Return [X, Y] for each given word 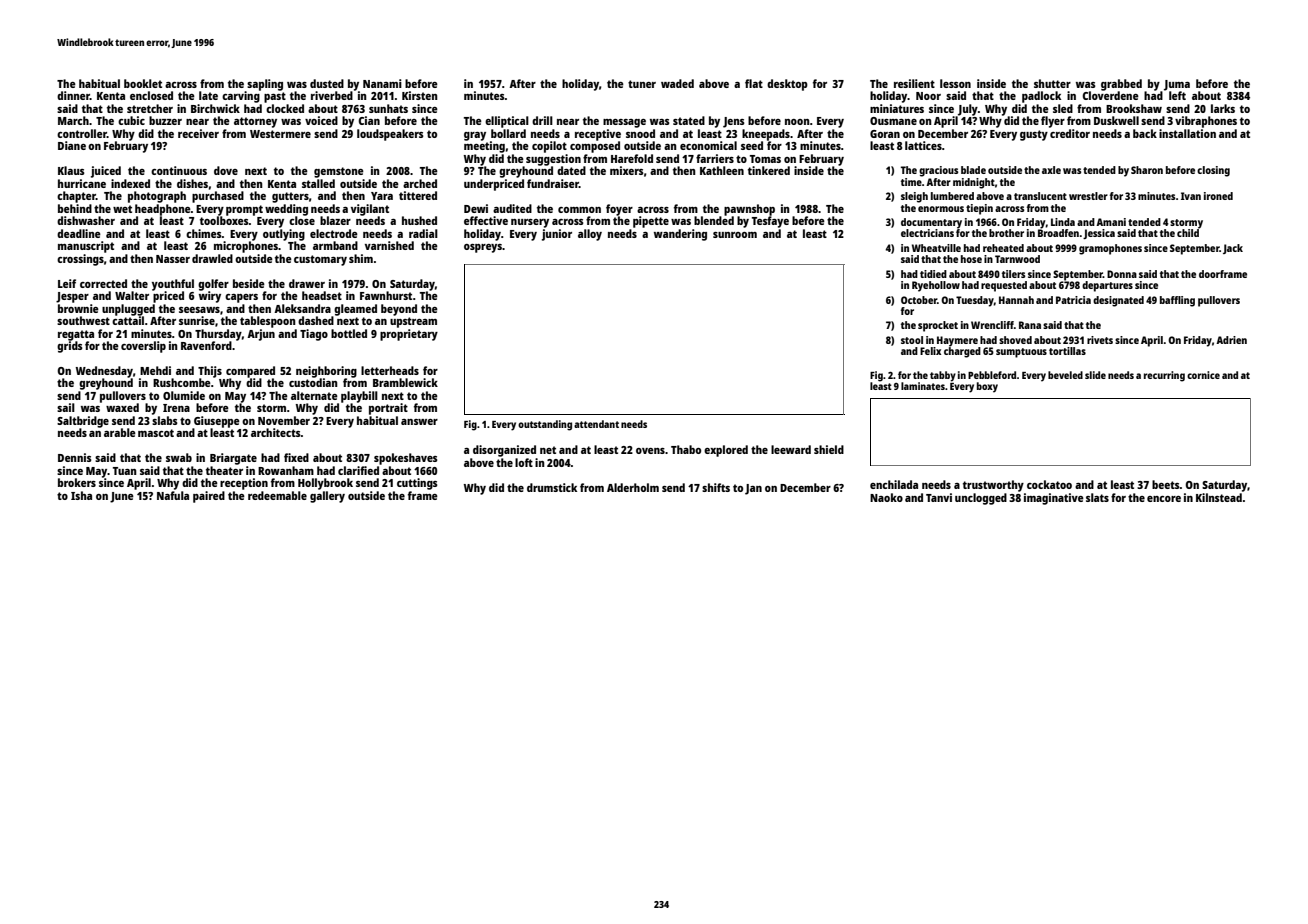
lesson [955, 83]
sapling [265, 85]
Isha [81, 495]
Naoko [886, 497]
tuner [642, 84]
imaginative [1054, 499]
